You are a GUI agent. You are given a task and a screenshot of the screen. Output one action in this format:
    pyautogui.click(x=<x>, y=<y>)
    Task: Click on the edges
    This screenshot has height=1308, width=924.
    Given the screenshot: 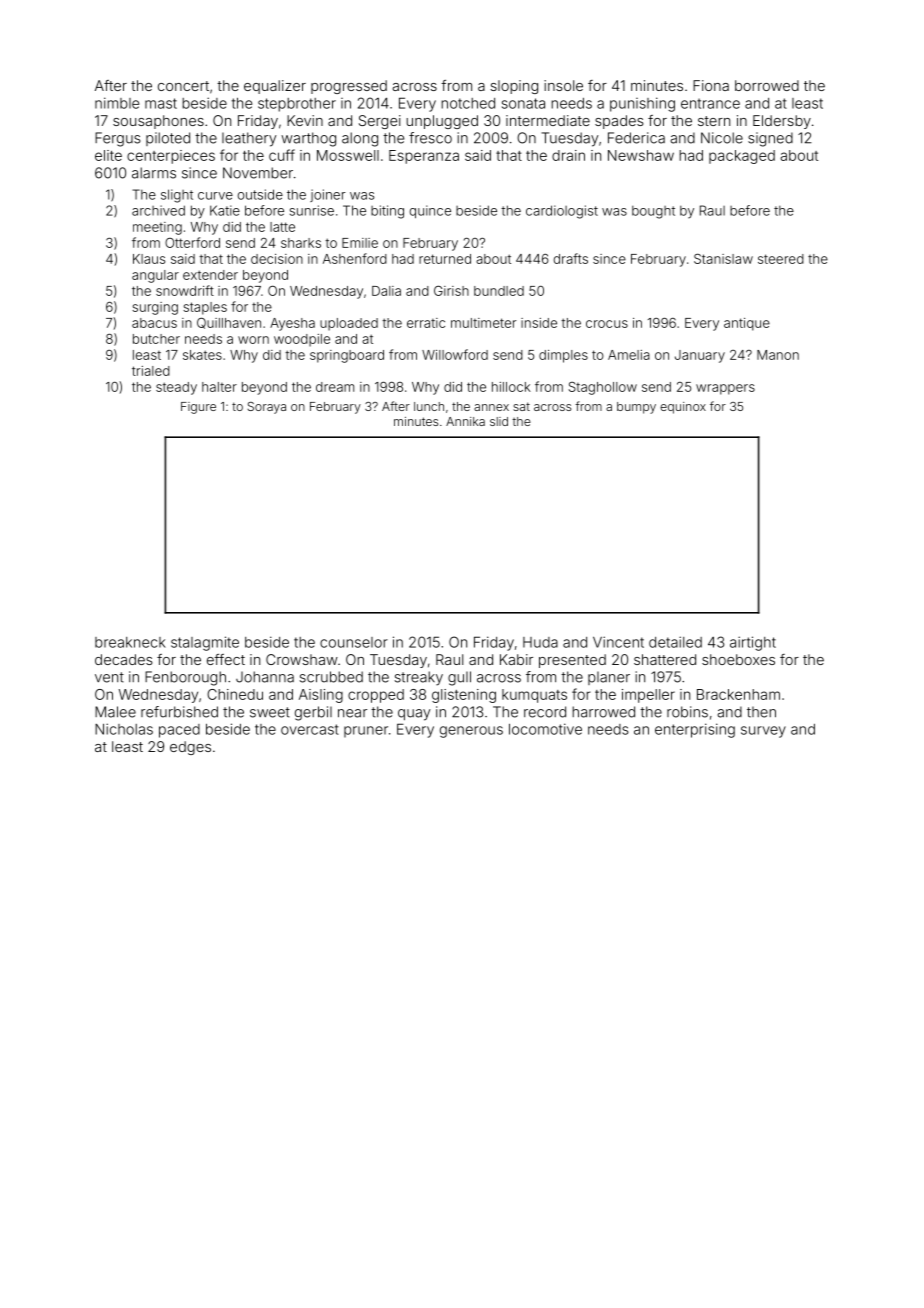 What is the action you would take?
    pyautogui.click(x=190, y=748)
